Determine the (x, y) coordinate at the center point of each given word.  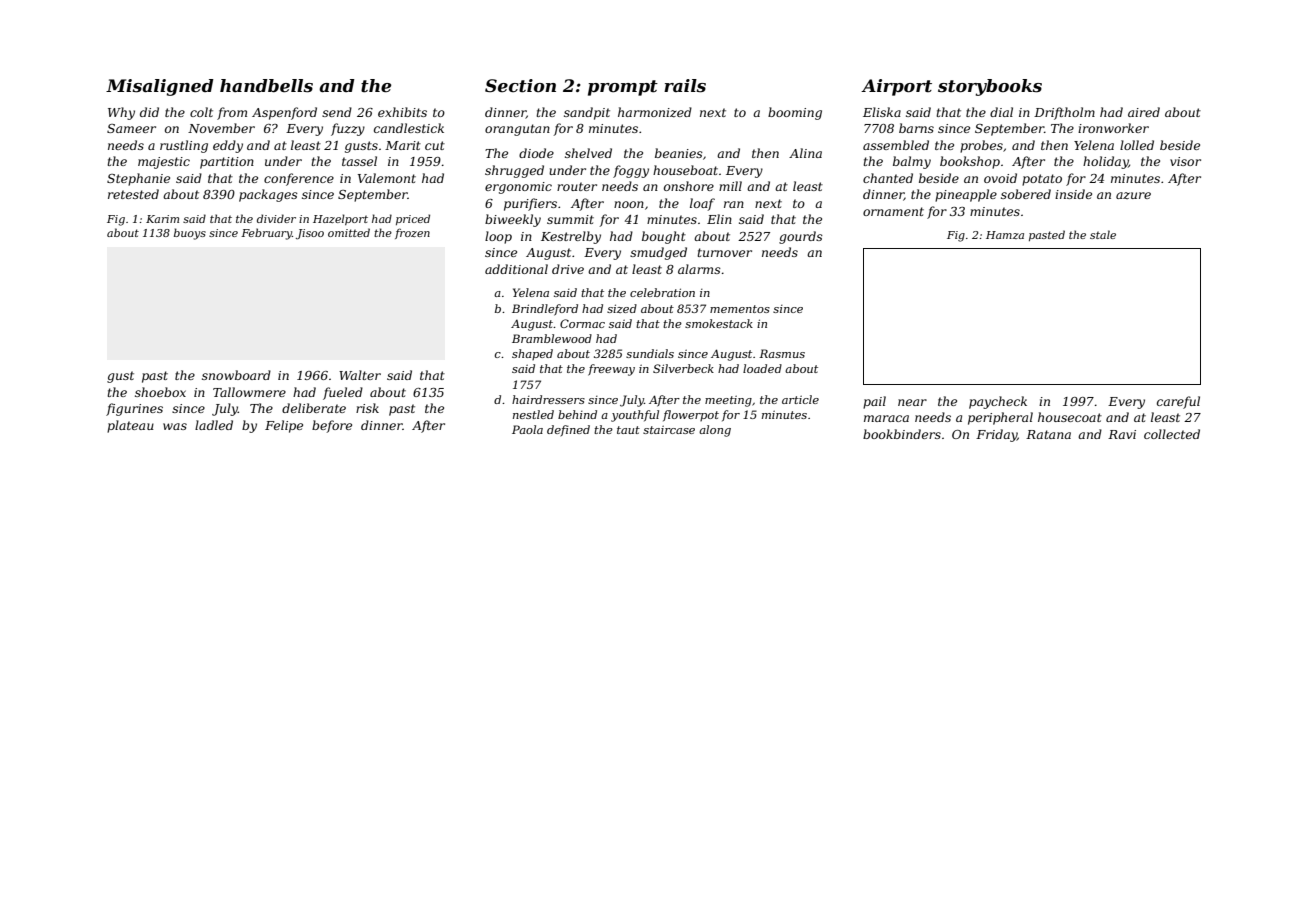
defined (568, 430)
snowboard (236, 375)
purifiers (530, 204)
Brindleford (545, 310)
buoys (190, 234)
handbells (266, 86)
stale (1103, 234)
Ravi (1122, 434)
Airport (896, 87)
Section (520, 86)
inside (1073, 194)
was (175, 426)
